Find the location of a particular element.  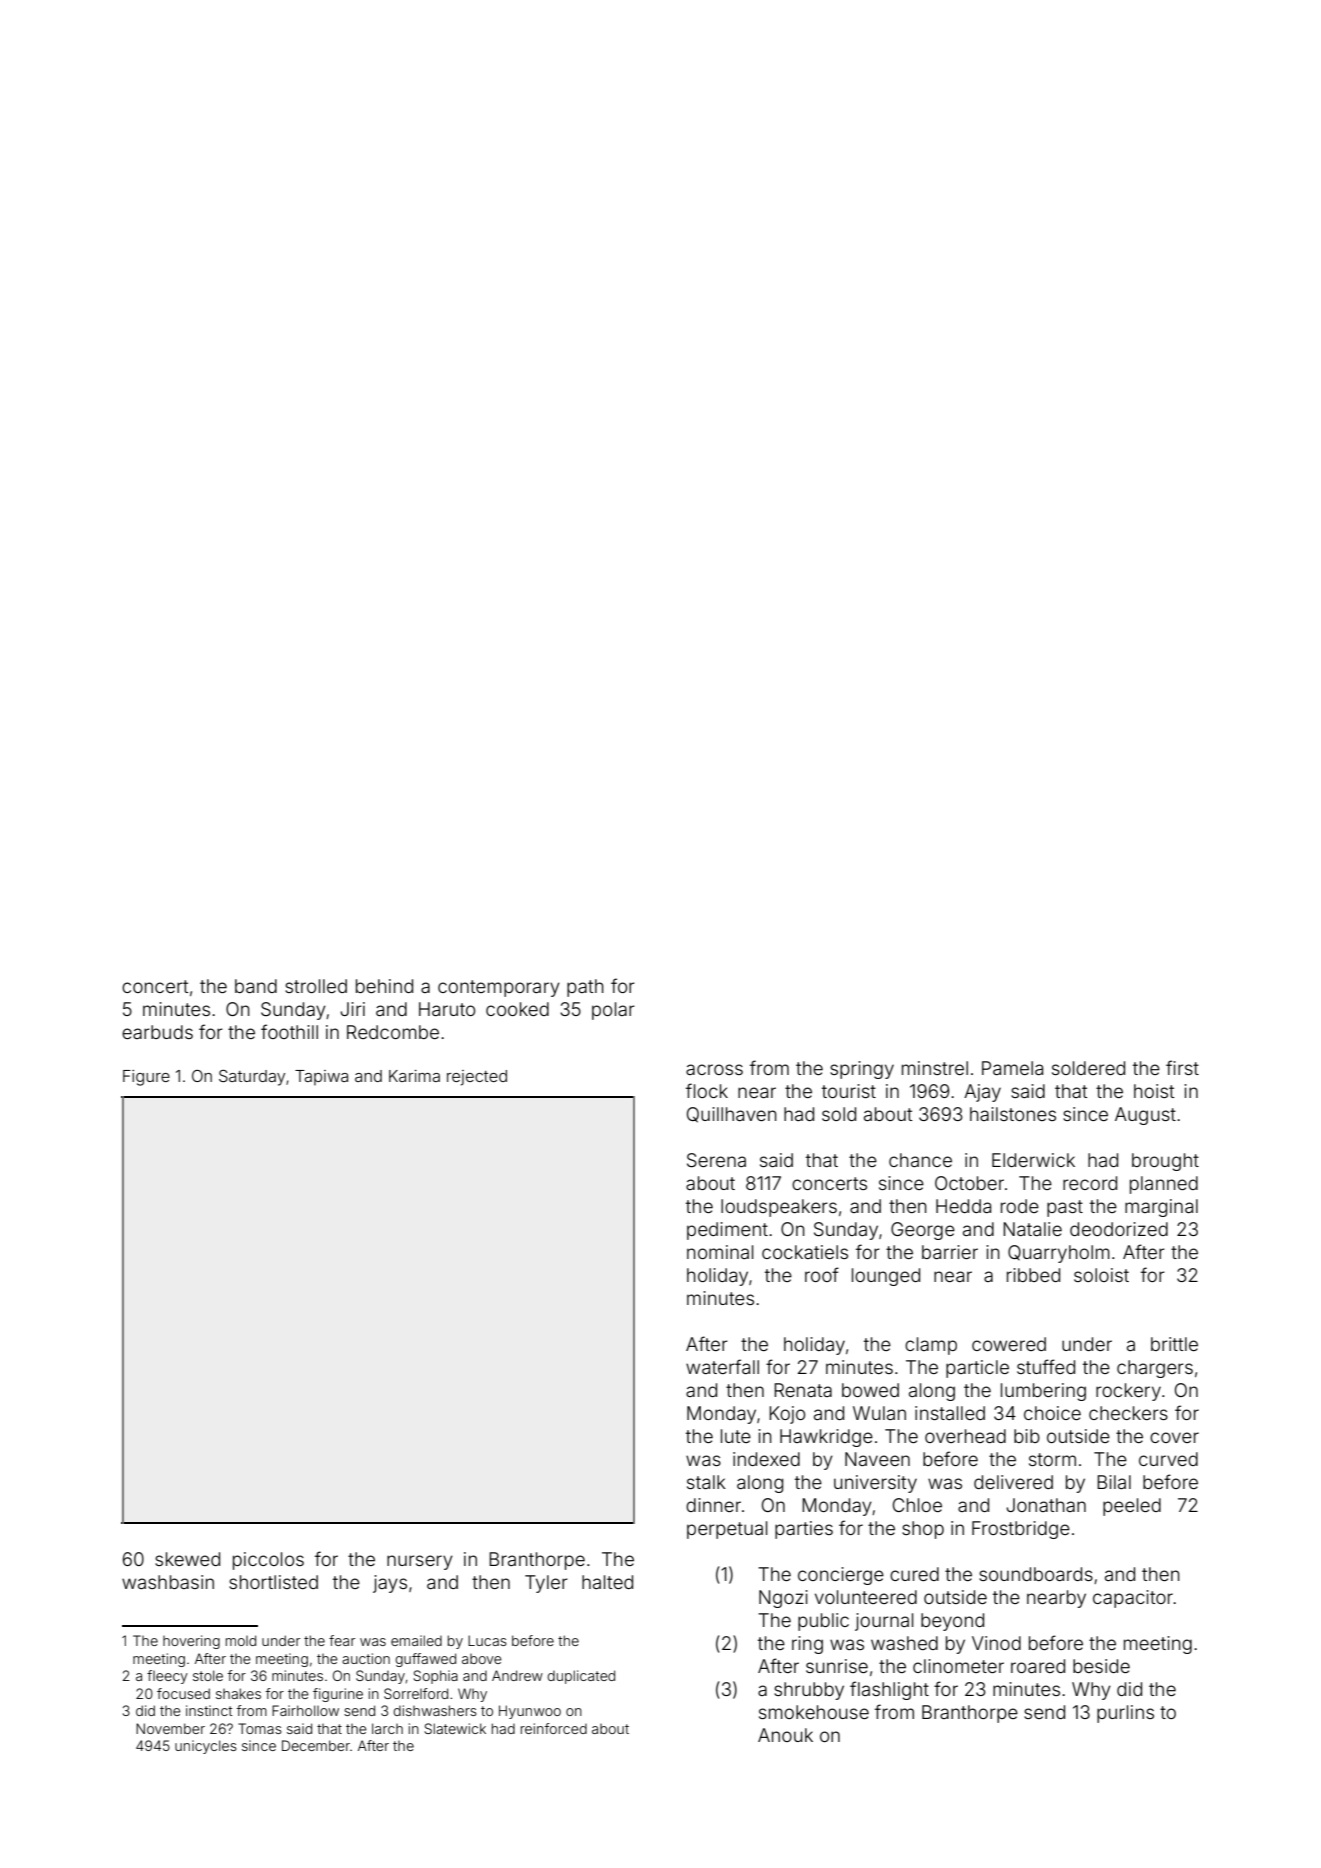

roared is located at coordinates (1038, 1666).
